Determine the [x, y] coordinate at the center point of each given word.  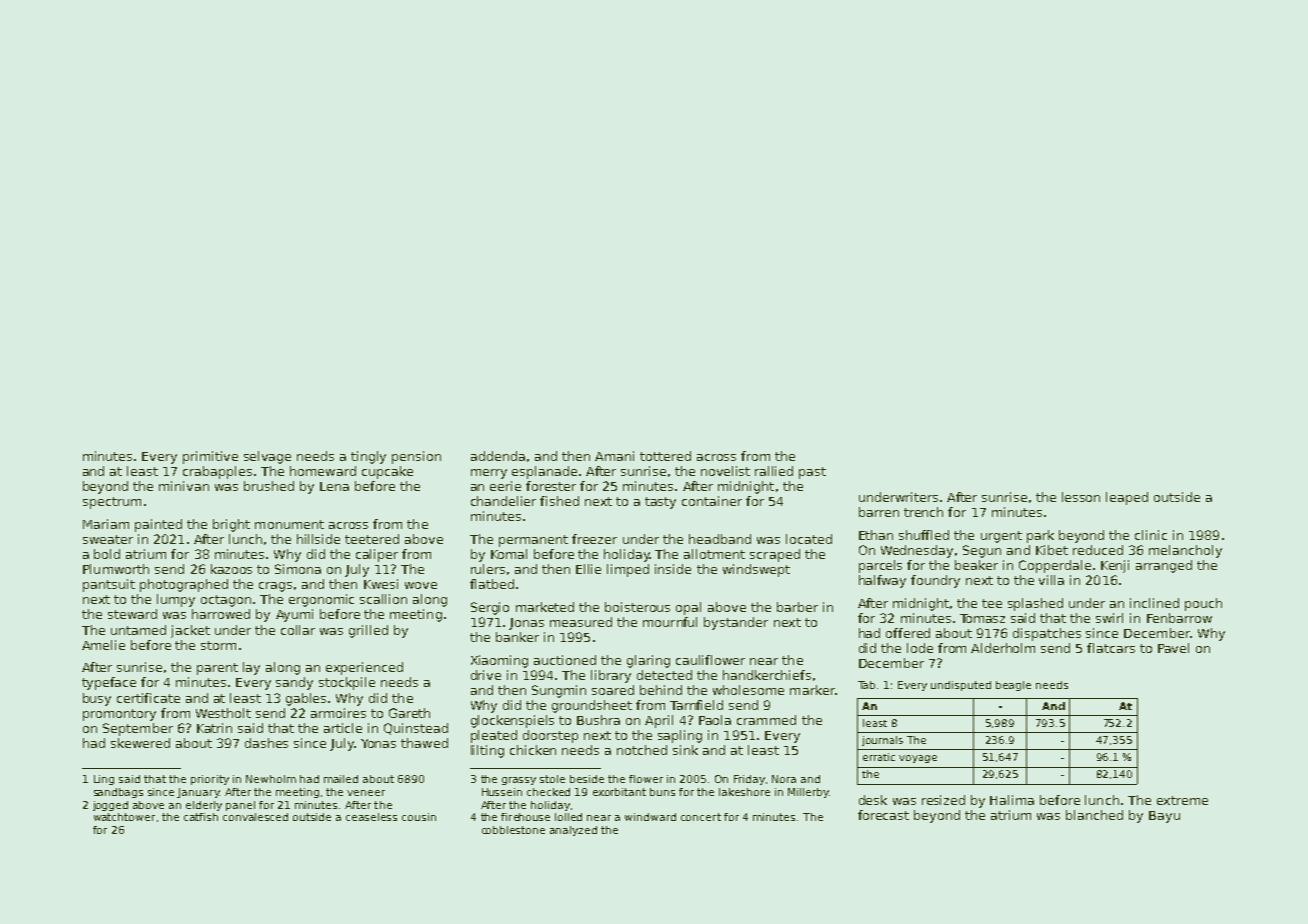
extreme [1182, 800]
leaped [1127, 498]
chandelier [503, 501]
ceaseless [371, 817]
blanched [1094, 815]
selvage [267, 457]
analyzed [573, 831]
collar [298, 630]
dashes [266, 743]
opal [688, 608]
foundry [935, 581]
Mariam [106, 524]
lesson [1081, 497]
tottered [665, 456]
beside [587, 779]
